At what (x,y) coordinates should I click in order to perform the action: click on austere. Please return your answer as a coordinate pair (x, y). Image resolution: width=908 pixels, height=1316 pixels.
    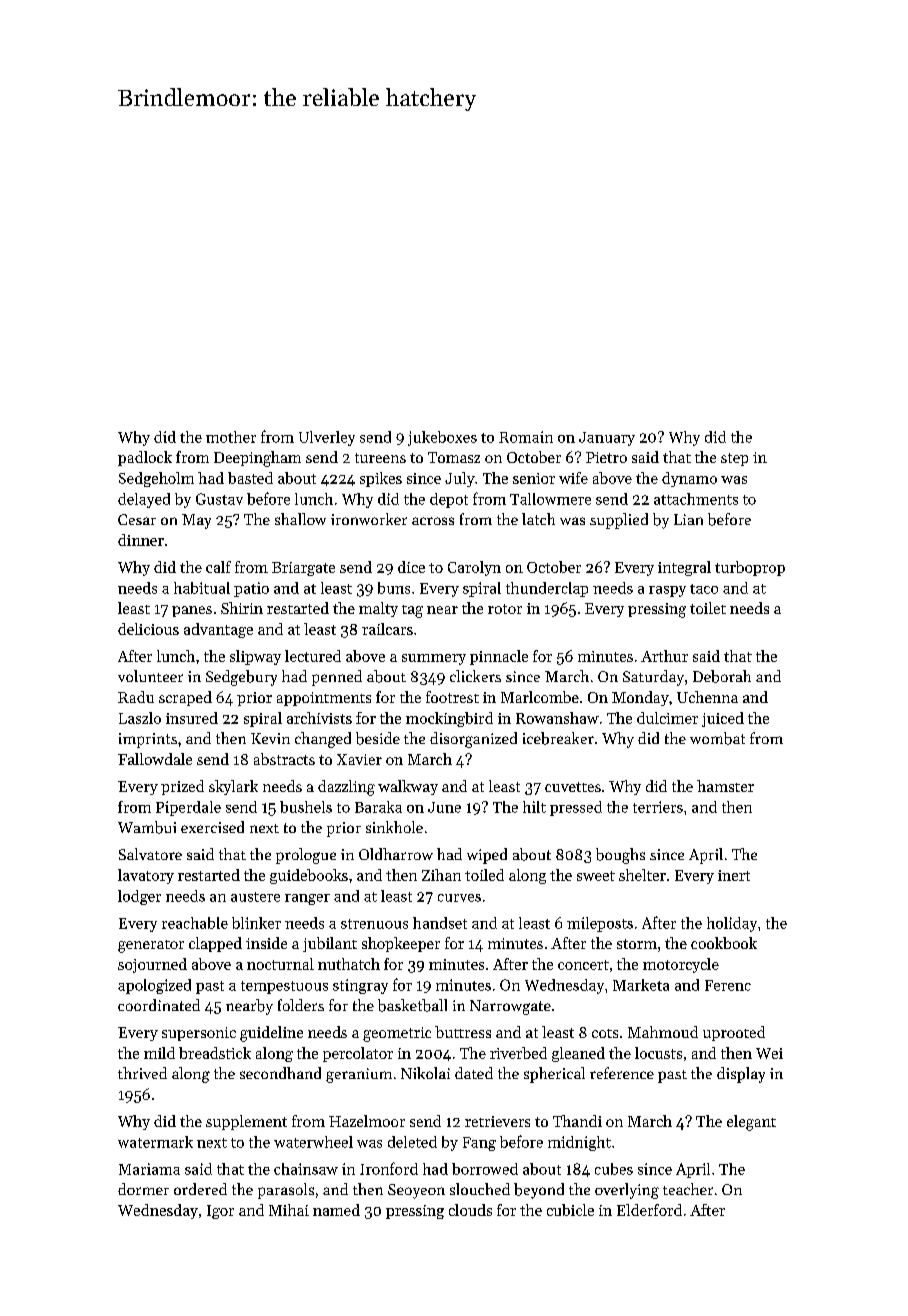
    Looking at the image, I should click on (255, 897).
